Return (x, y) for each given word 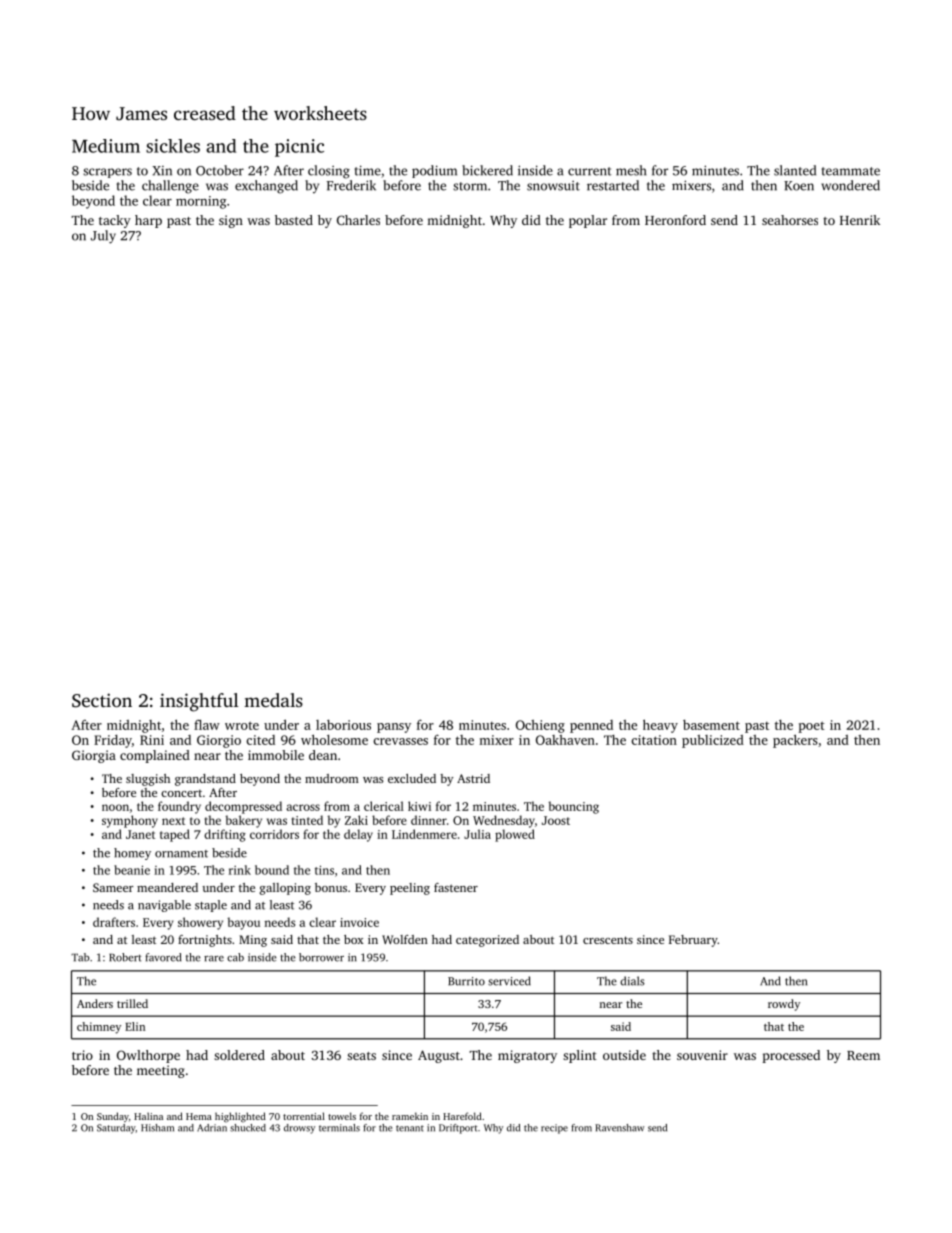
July (103, 237)
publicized (713, 741)
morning (201, 202)
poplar (588, 221)
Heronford (675, 220)
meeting (161, 1071)
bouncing (574, 807)
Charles (358, 220)
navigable (164, 906)
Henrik (860, 220)
